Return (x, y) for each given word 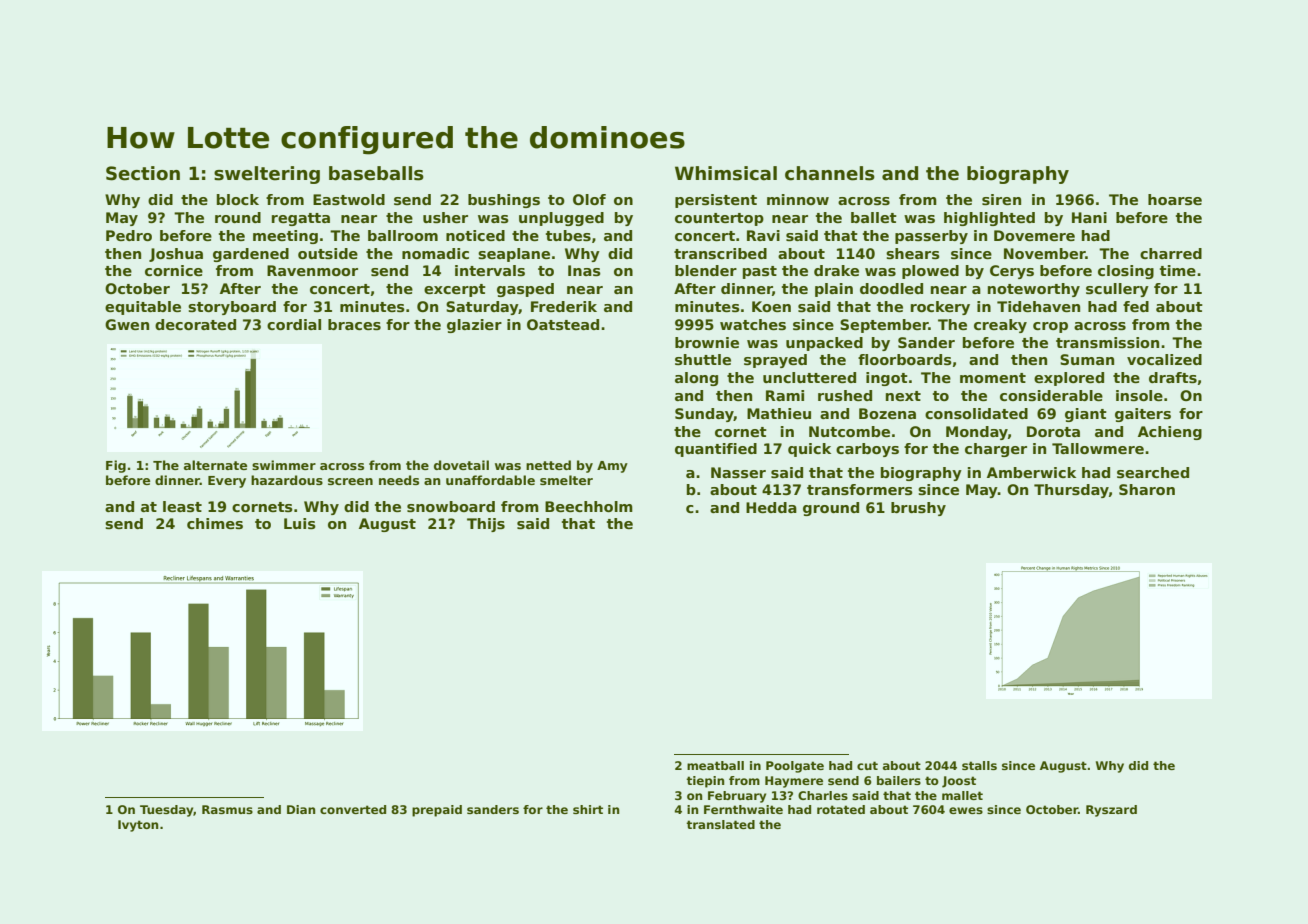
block (238, 199)
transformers (860, 489)
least (182, 506)
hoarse (1175, 199)
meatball (715, 765)
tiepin (705, 782)
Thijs (486, 525)
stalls (979, 765)
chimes (215, 523)
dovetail (461, 465)
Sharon (1147, 489)
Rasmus (227, 809)
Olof (589, 199)
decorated (195, 324)
